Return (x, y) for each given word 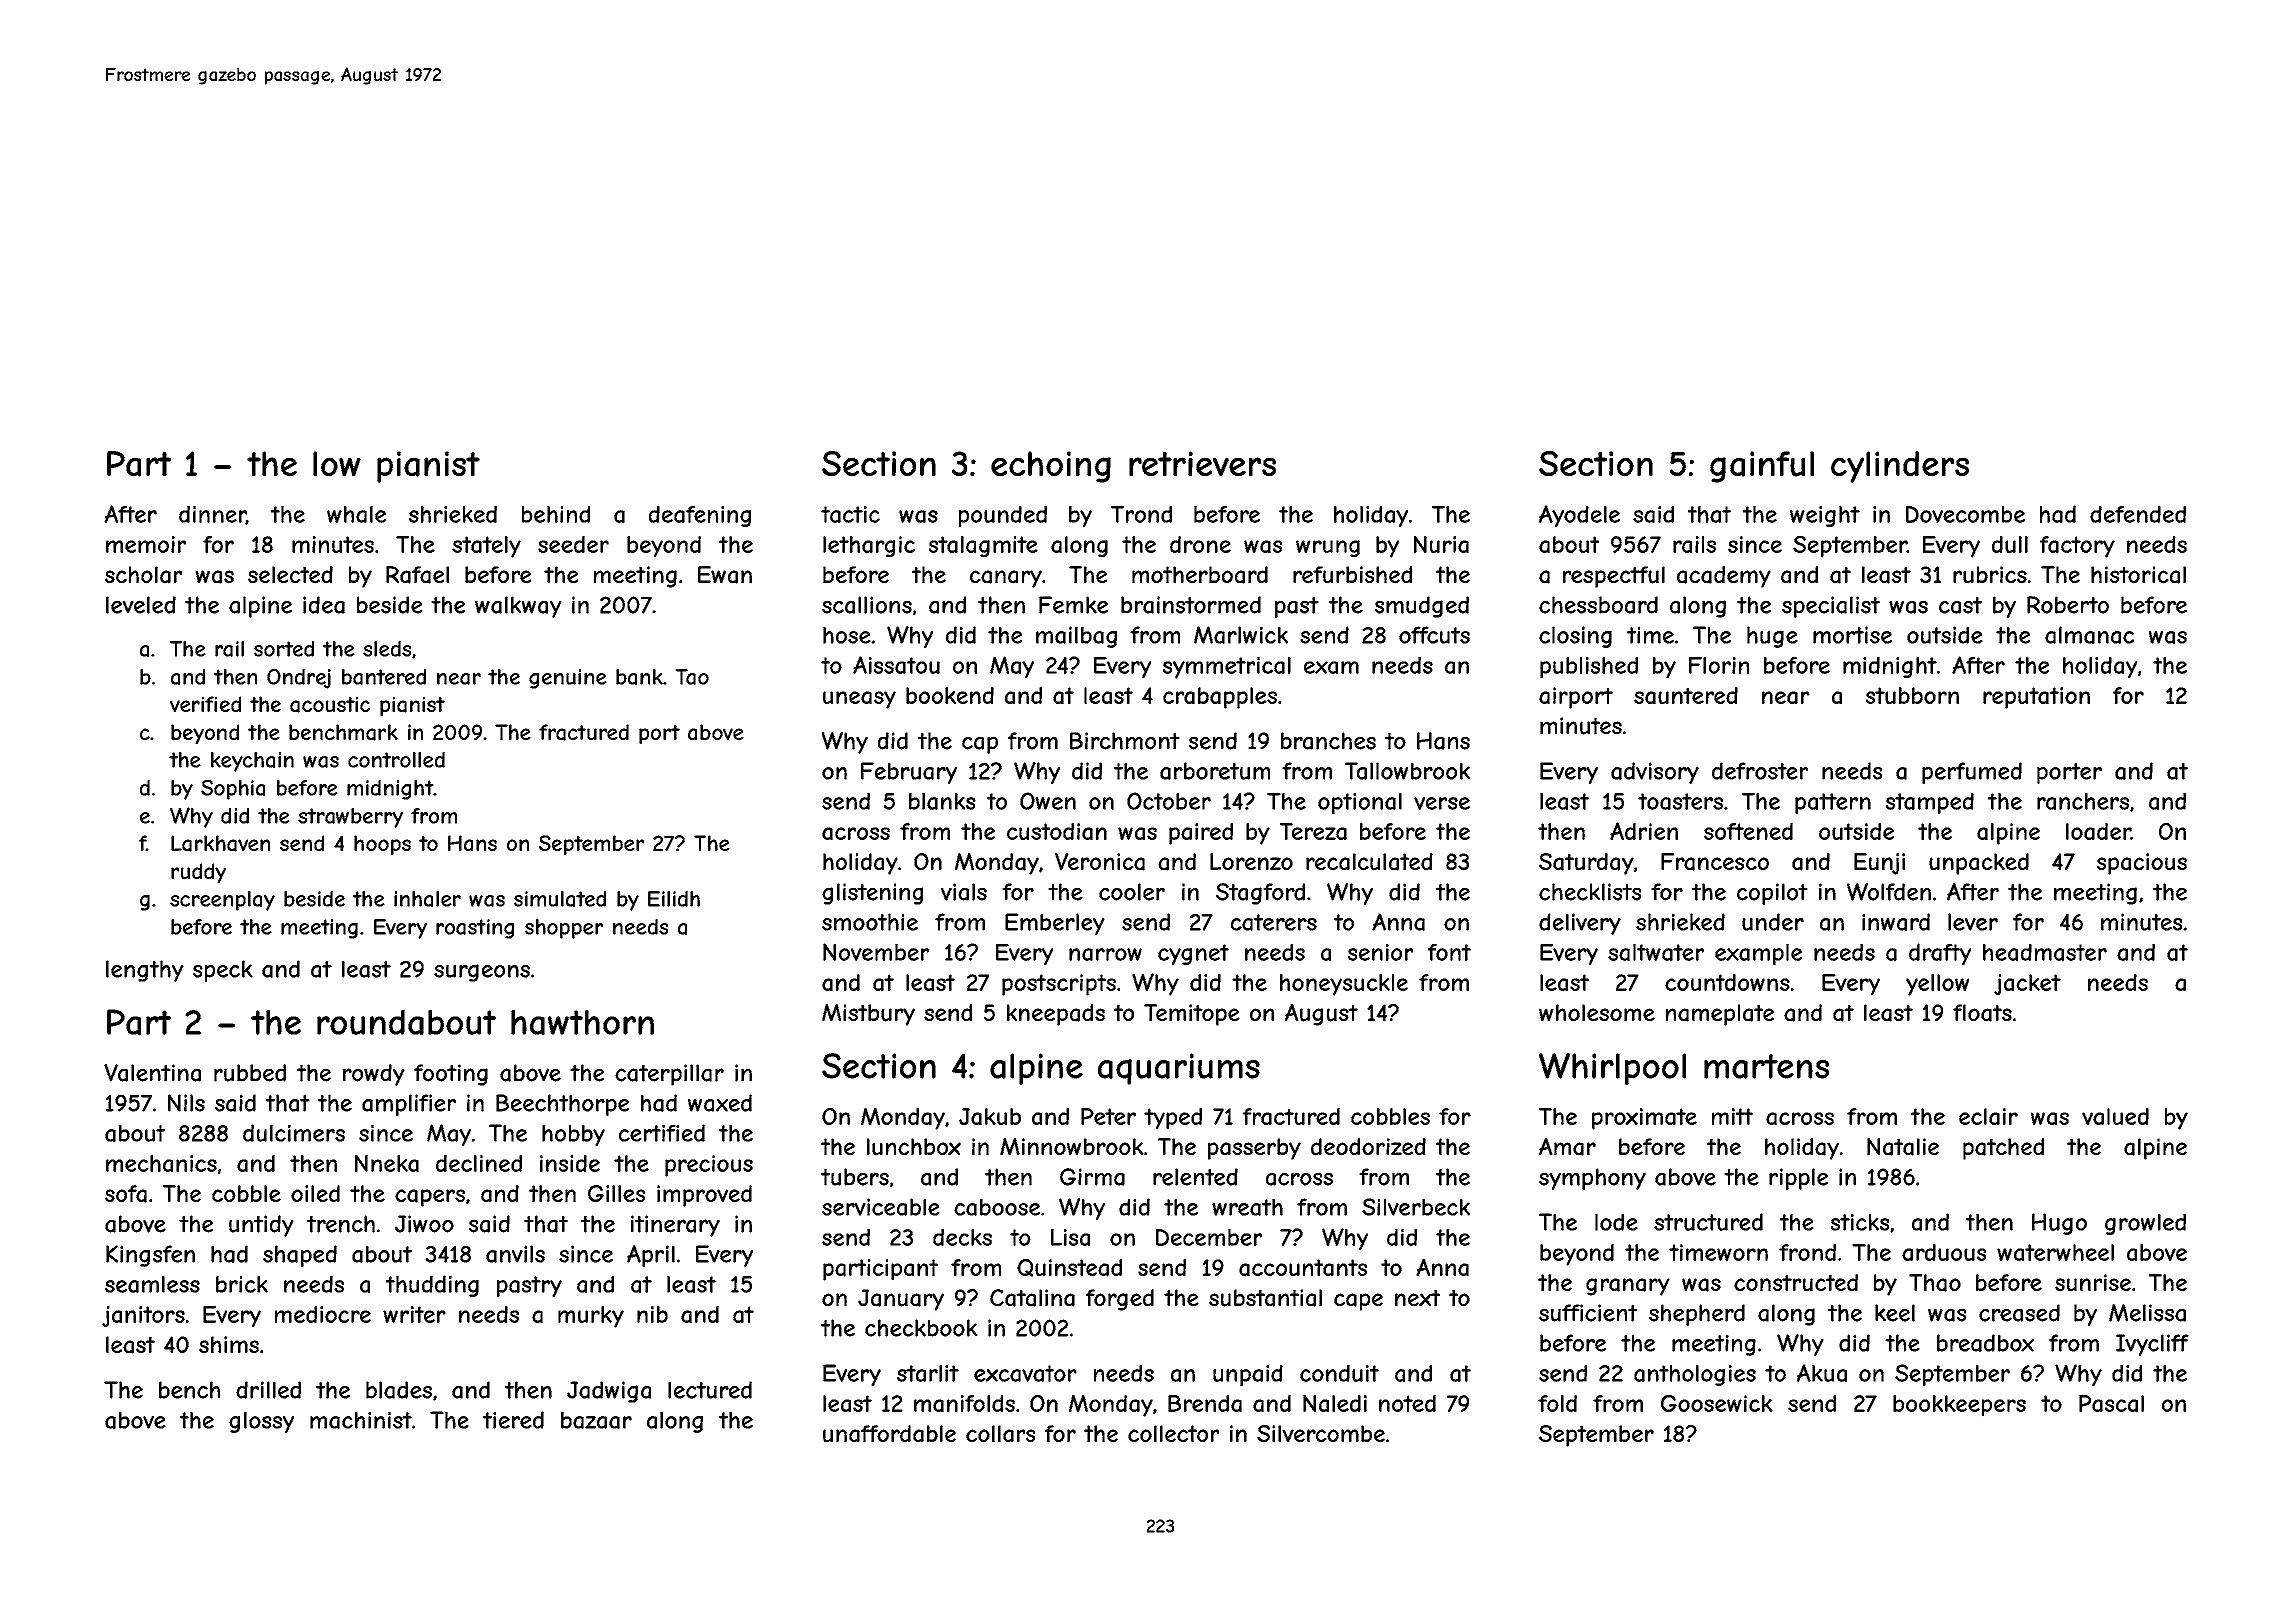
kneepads (1056, 1015)
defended (2138, 514)
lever (1973, 922)
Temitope (1192, 1015)
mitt (1732, 1116)
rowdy (374, 1075)
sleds (387, 649)
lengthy (145, 971)
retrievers (1202, 464)
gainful (1762, 467)
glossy (261, 1422)
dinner (212, 515)
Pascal (2111, 1403)
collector (1173, 1433)
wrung (1328, 548)
